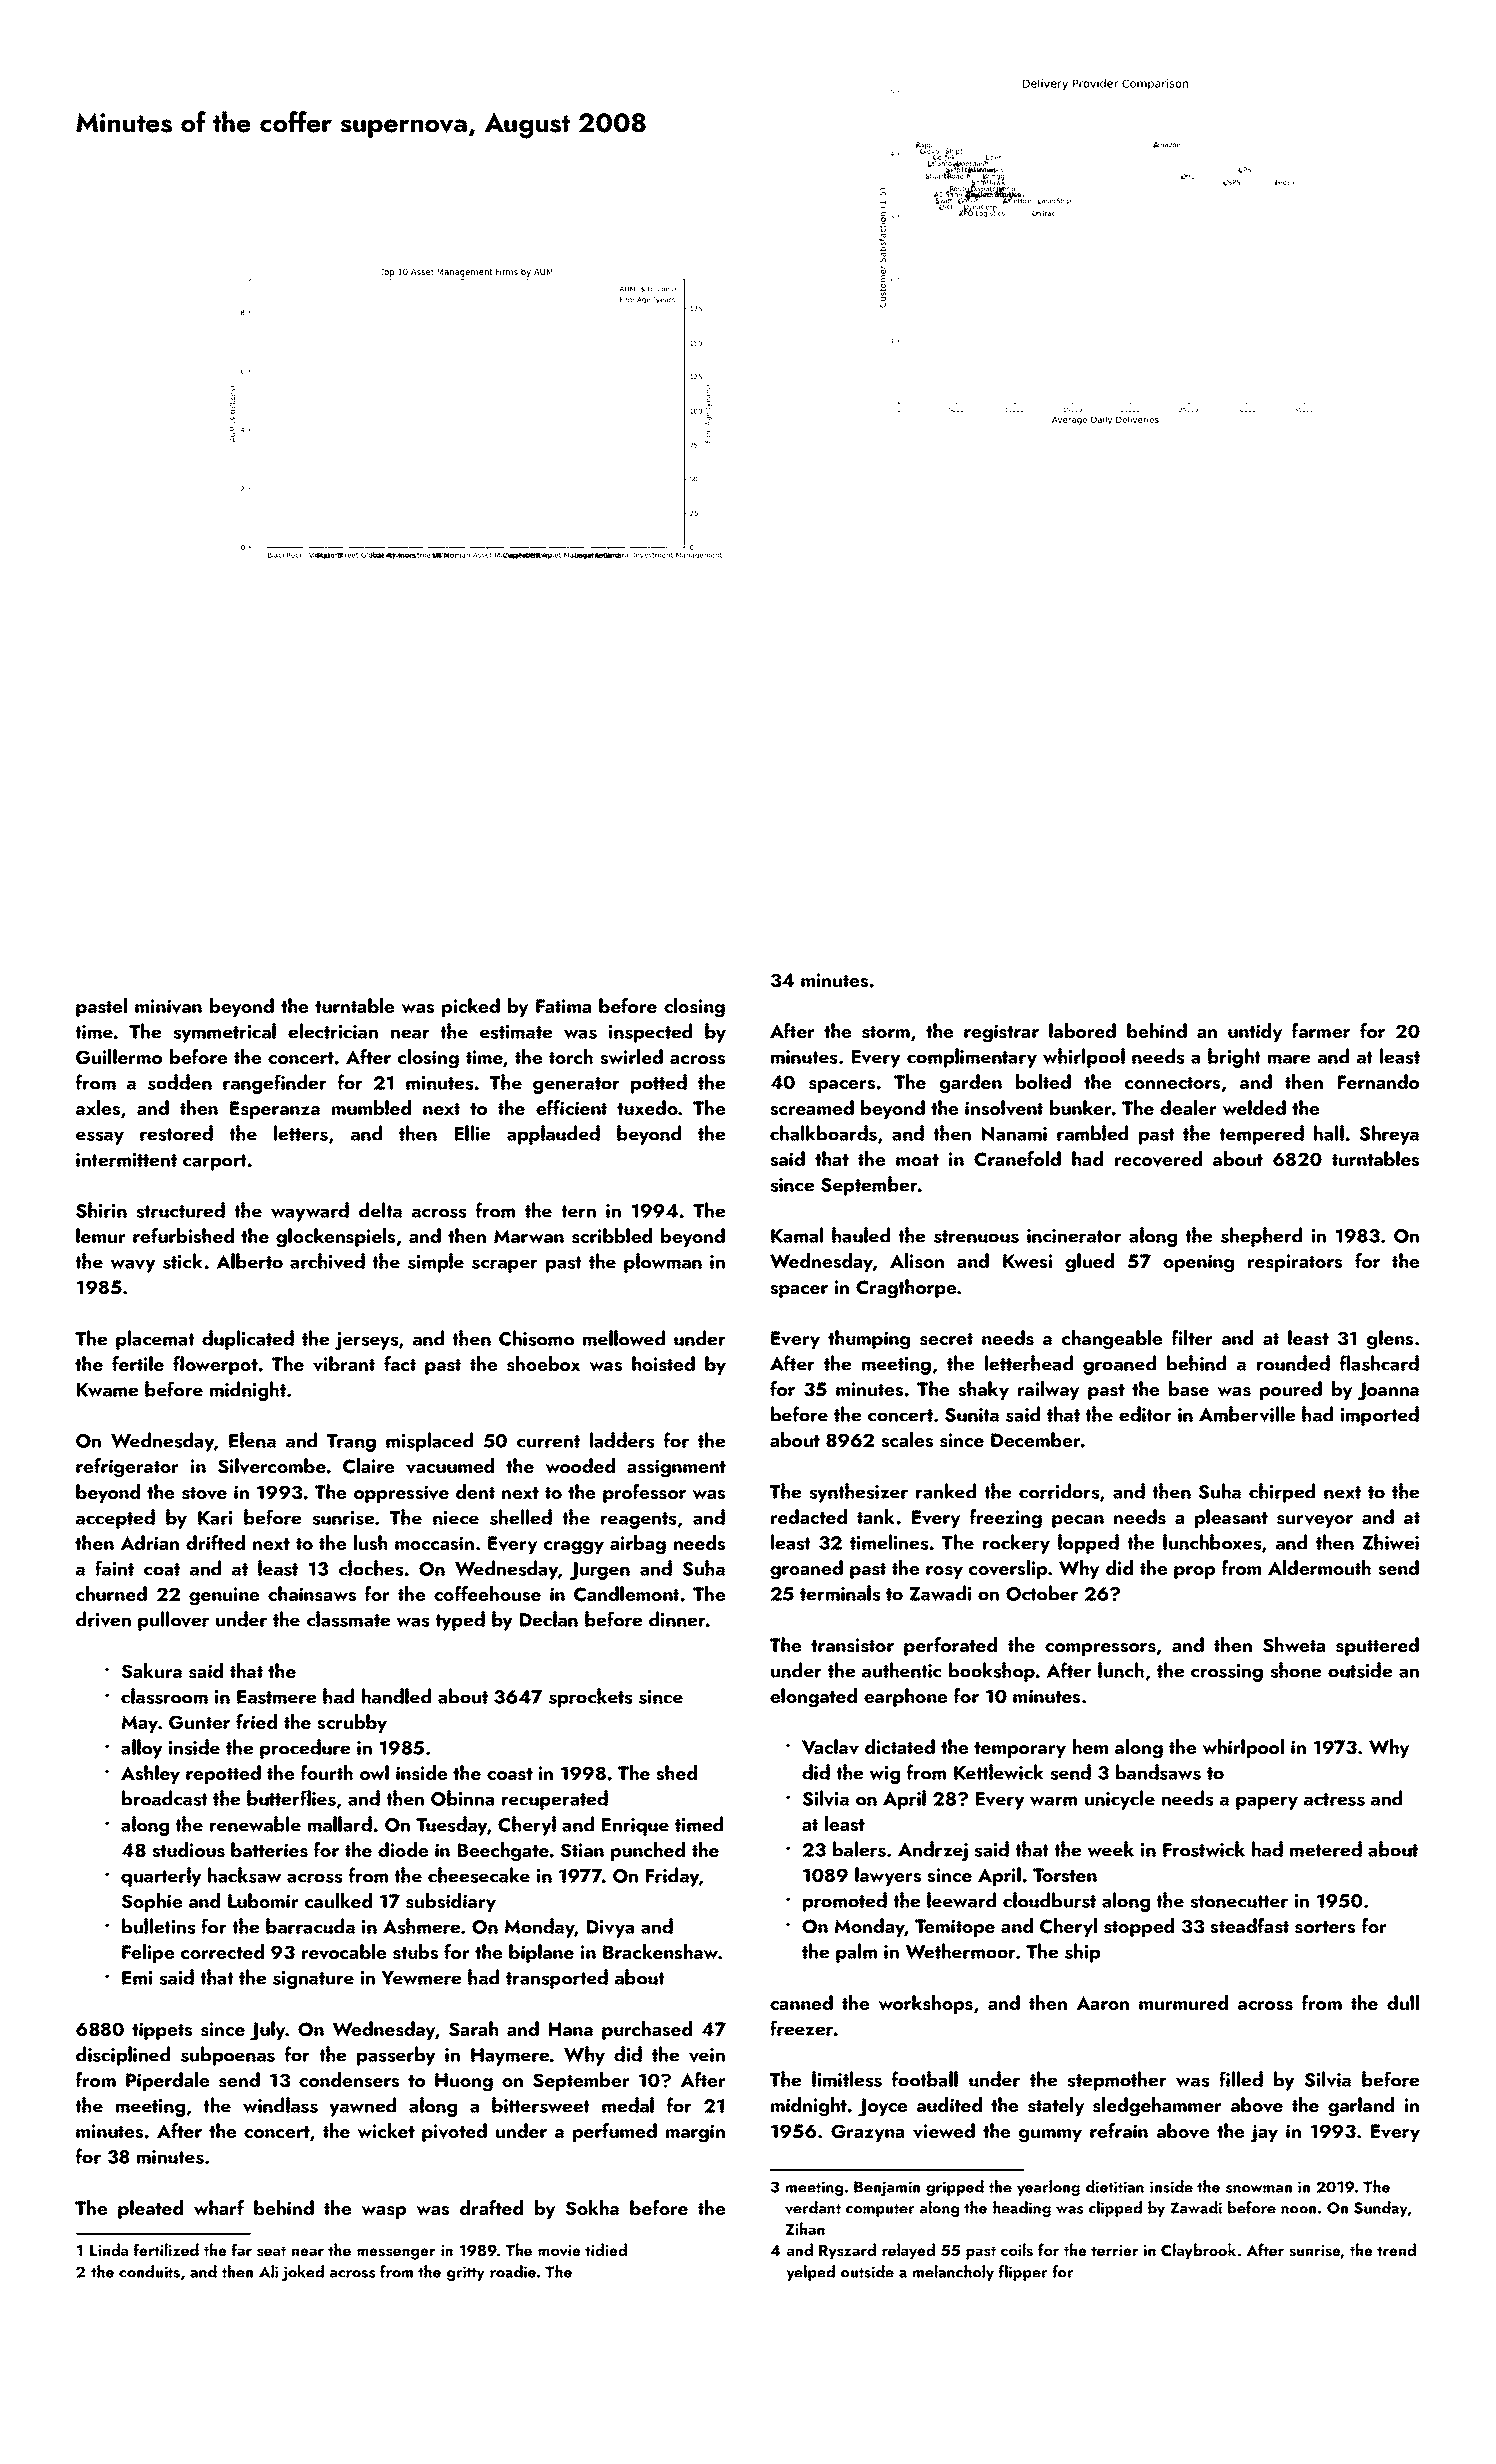  Describe the element at coordinates (823, 1133) in the document. I see `chalkboards` at that location.
